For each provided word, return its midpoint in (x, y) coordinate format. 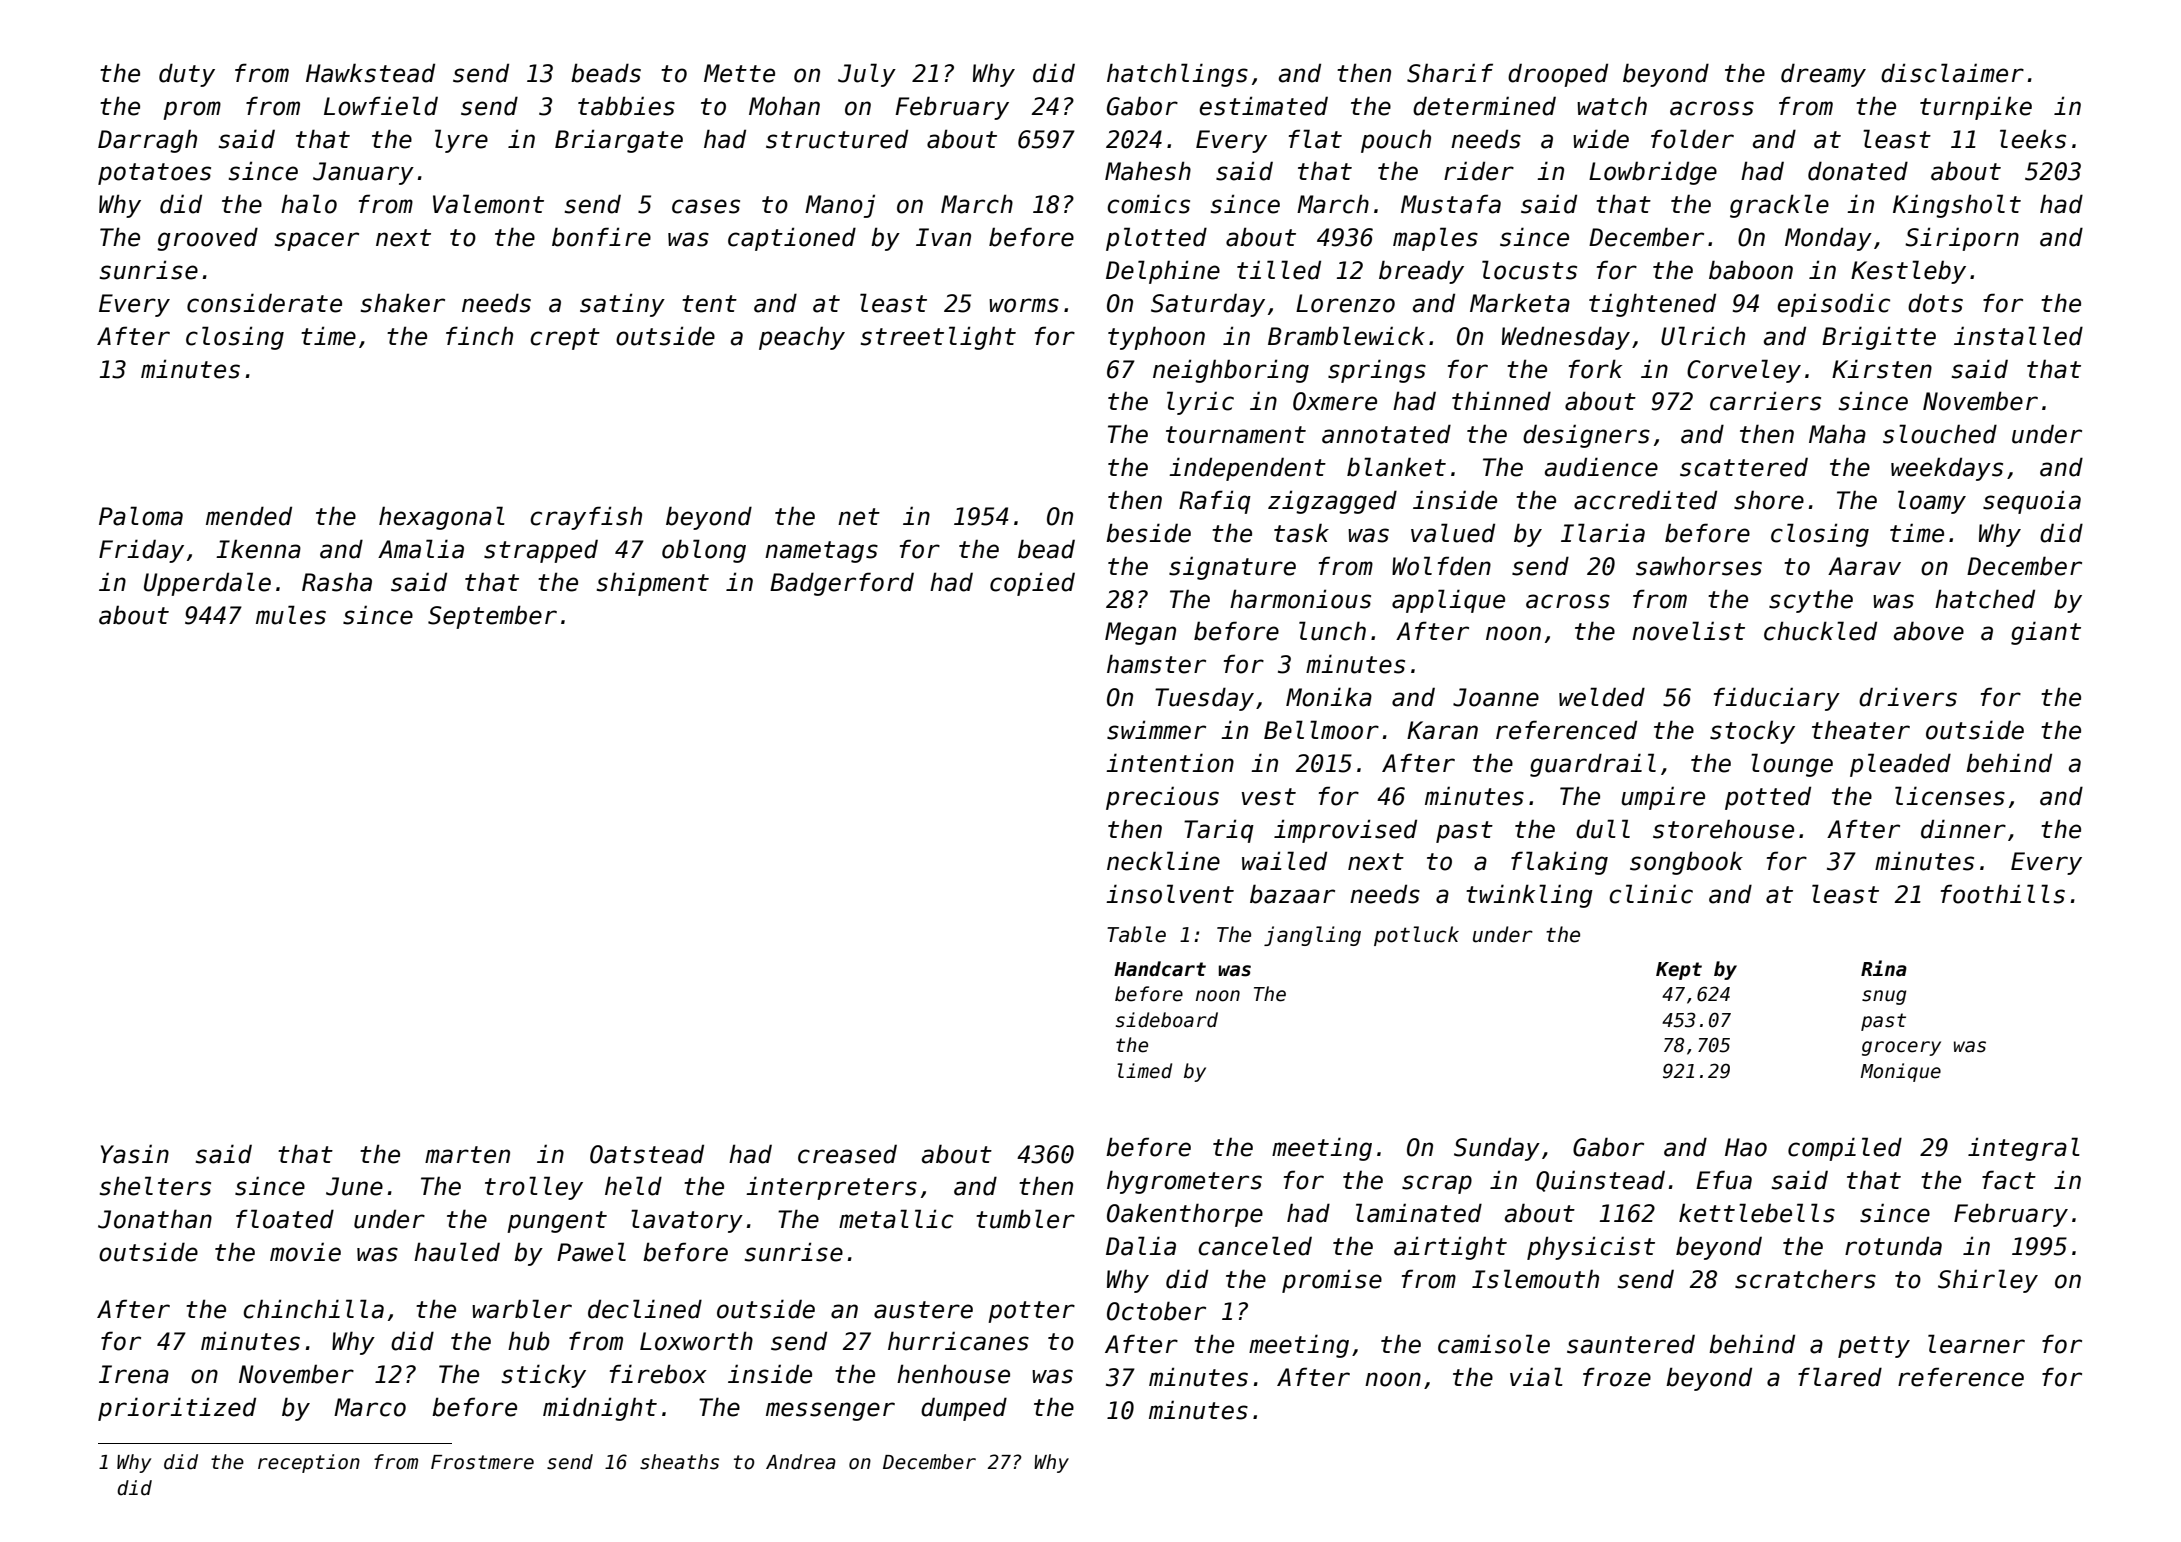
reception (309, 1463)
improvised (1345, 831)
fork (1595, 369)
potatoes (154, 174)
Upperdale (207, 584)
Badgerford (842, 584)
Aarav (1864, 566)
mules (291, 615)
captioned (792, 239)
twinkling (1529, 896)
